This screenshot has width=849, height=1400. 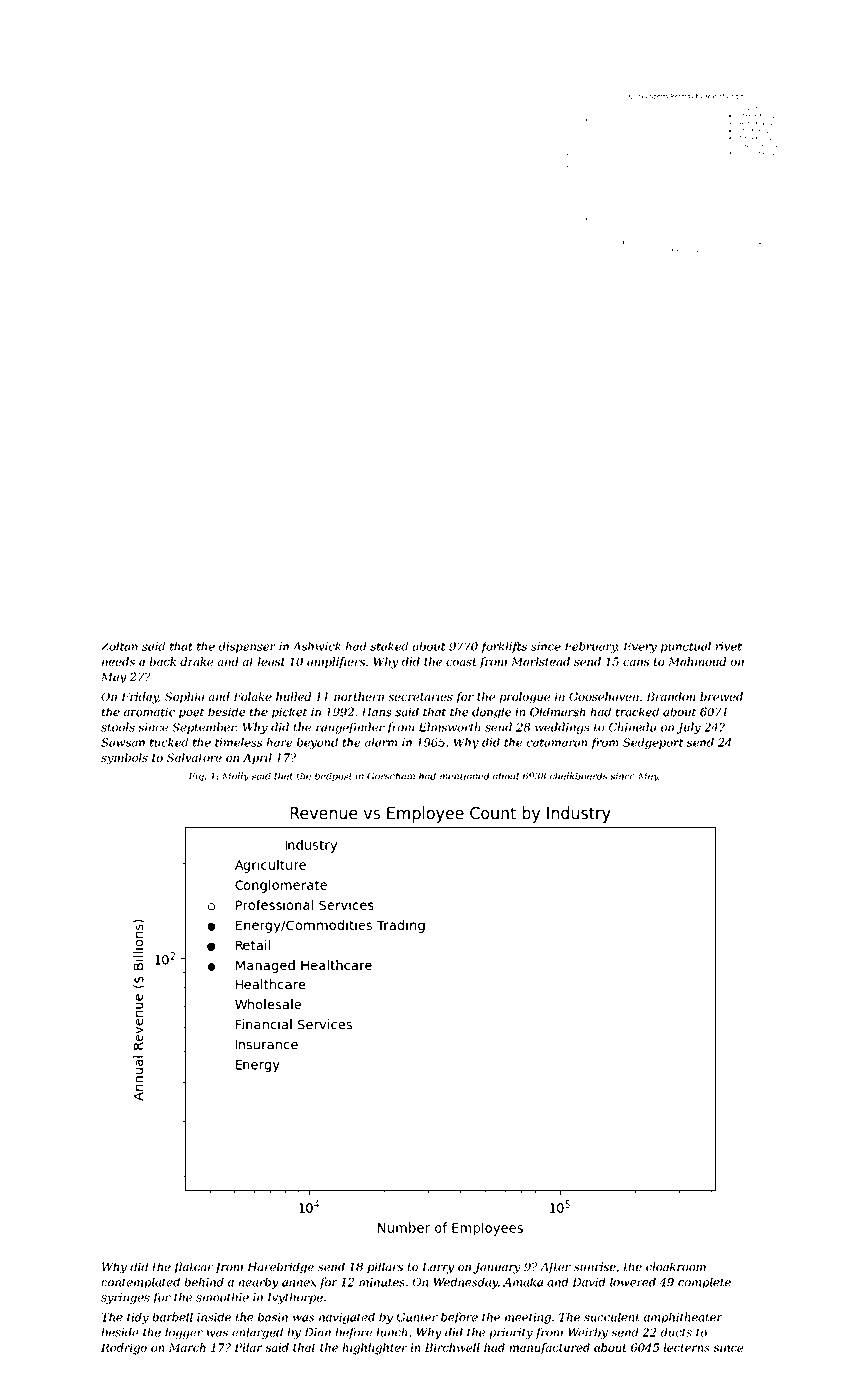 I want to click on Fig, so click(x=196, y=777).
